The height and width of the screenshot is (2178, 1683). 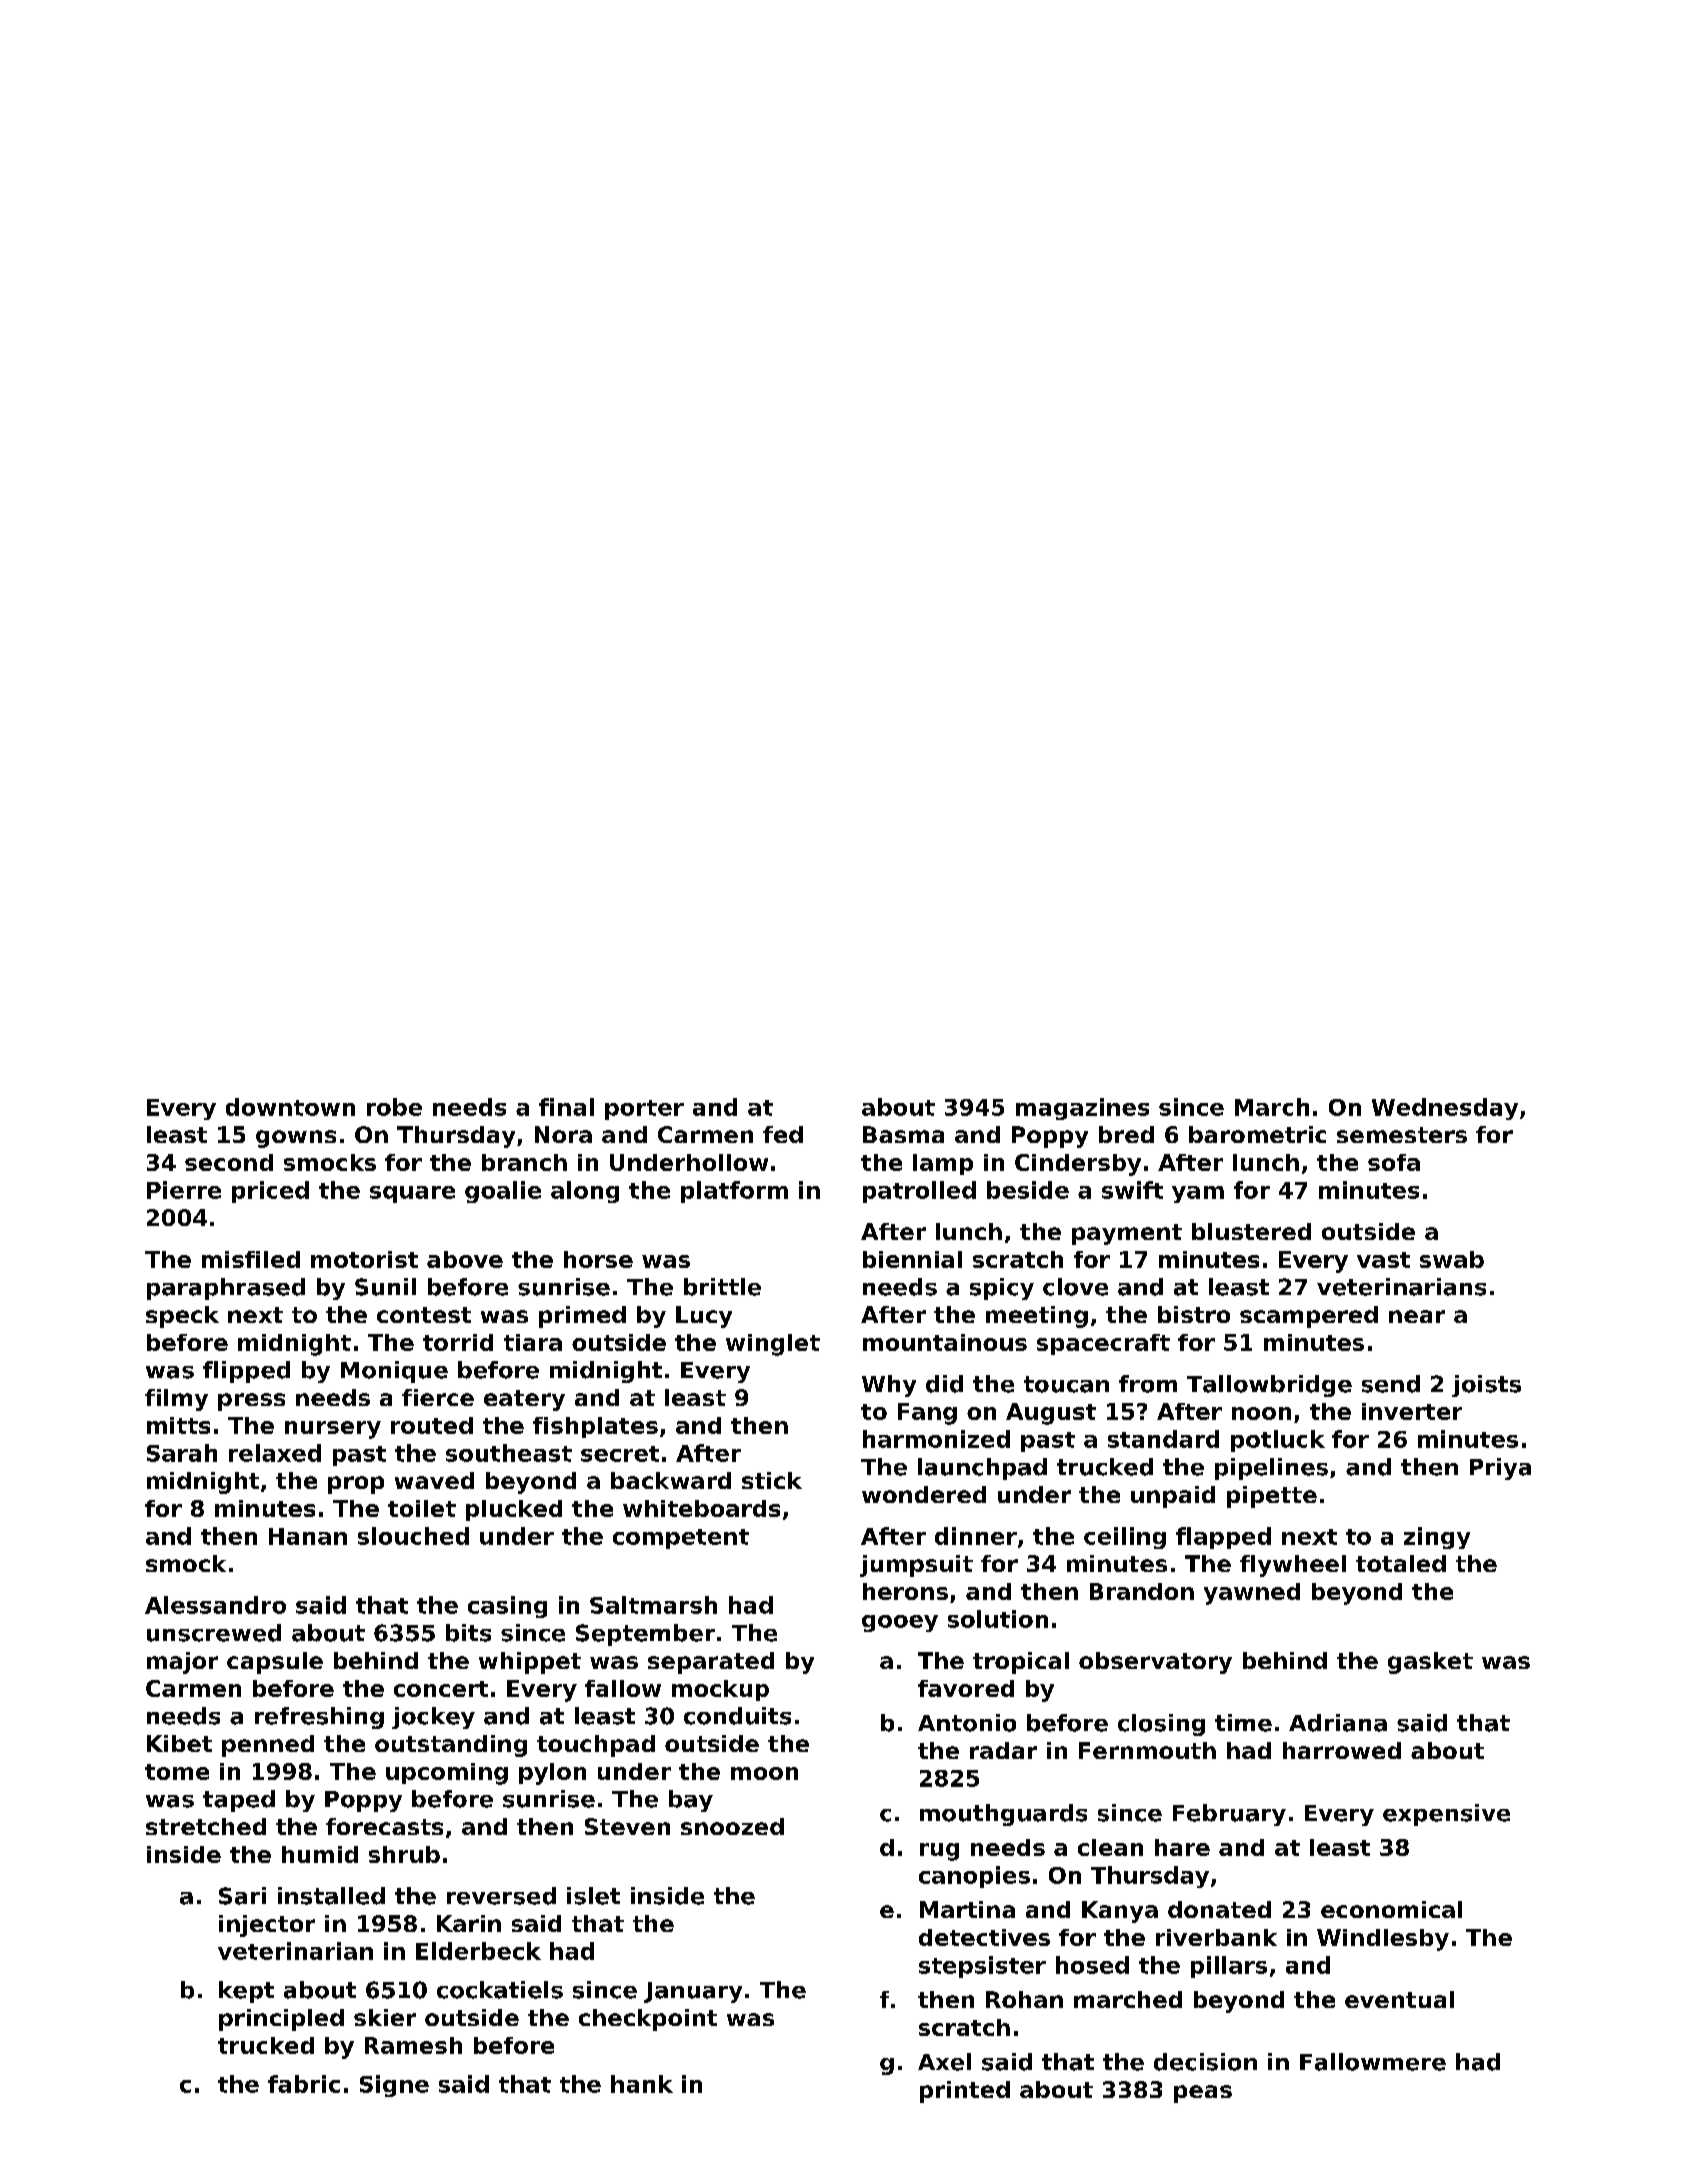 I want to click on snoozed, so click(x=732, y=1826).
